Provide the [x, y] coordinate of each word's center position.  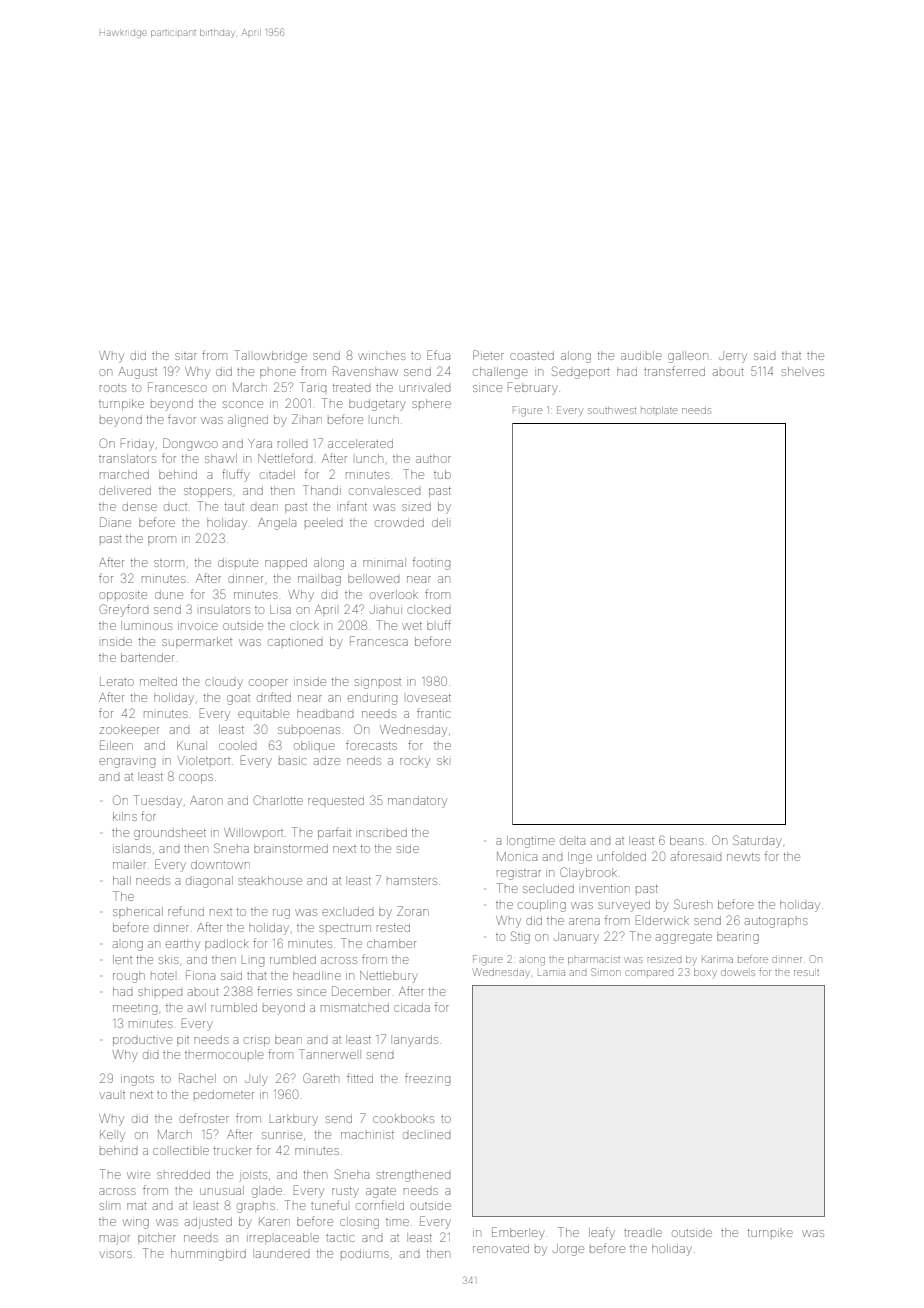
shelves [803, 371]
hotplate [659, 410]
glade [267, 1192]
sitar [186, 356]
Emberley [518, 1233]
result [806, 973]
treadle [643, 1232]
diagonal [209, 882]
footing [431, 563]
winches [382, 355]
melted [158, 681]
